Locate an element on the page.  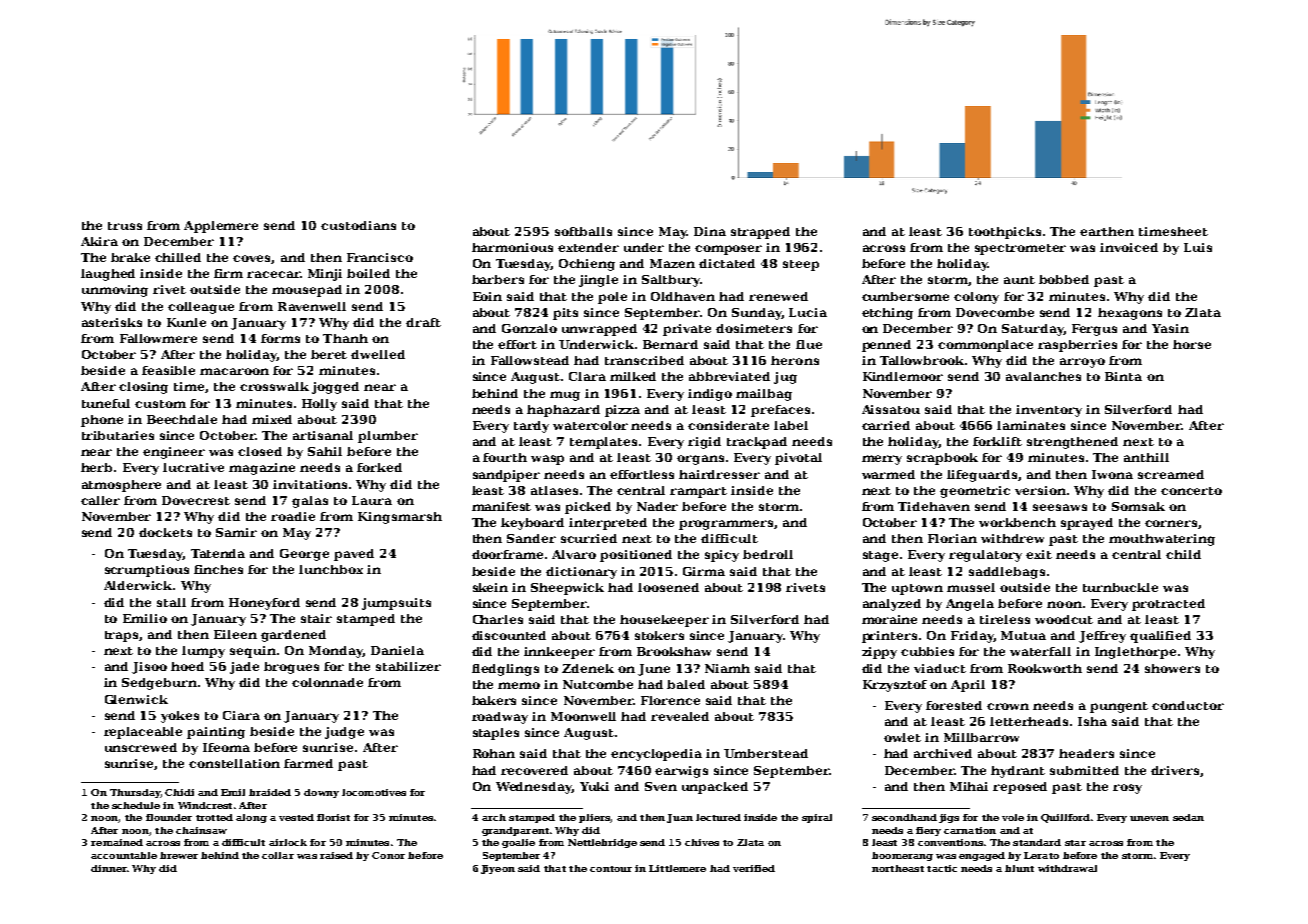
florist is located at coordinates (333, 817).
